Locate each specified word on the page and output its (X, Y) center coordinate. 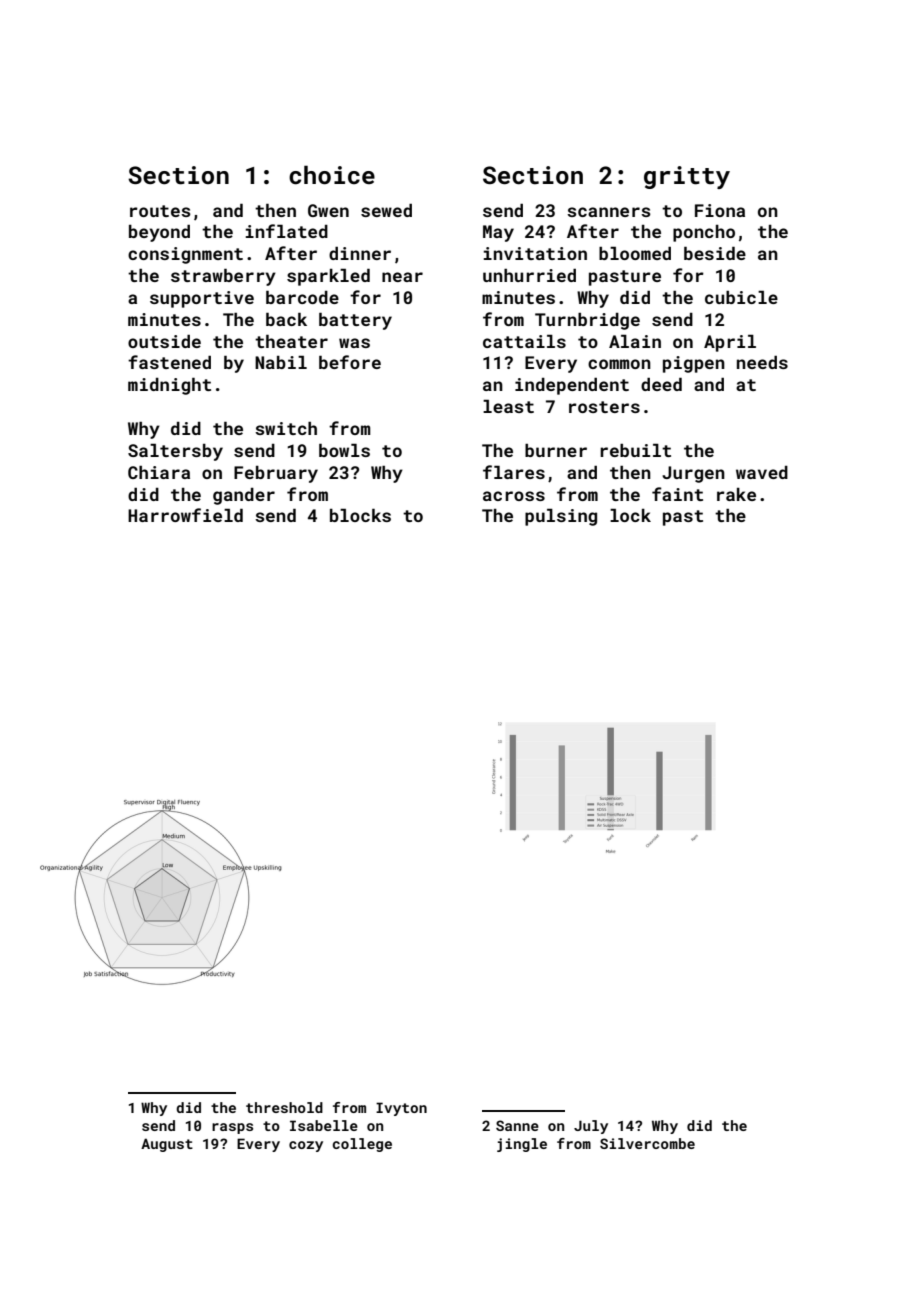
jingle (522, 1145)
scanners (609, 212)
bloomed (635, 253)
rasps (232, 1128)
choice (332, 175)
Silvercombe (647, 1143)
